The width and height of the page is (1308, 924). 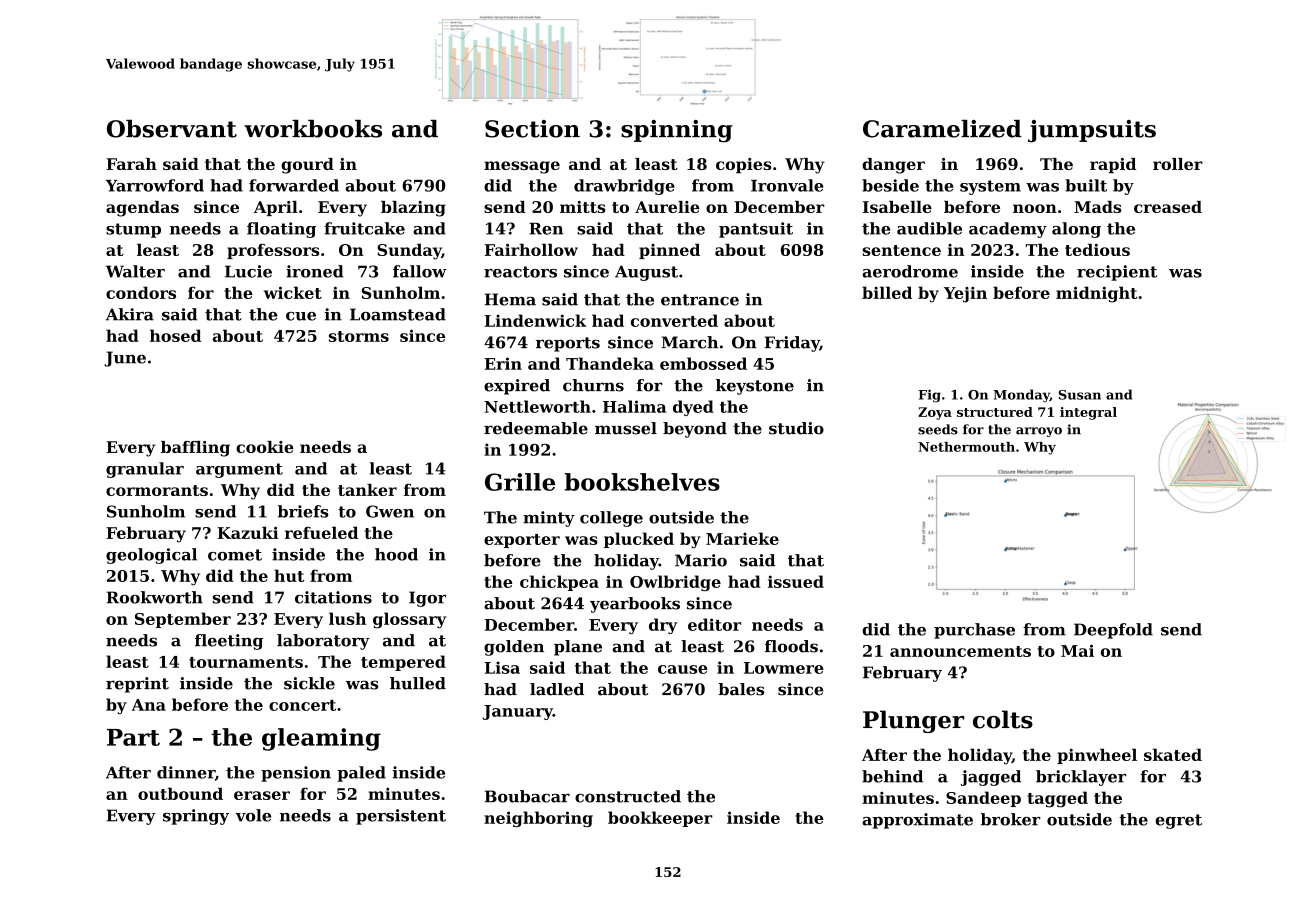 I want to click on storms, so click(x=359, y=336).
